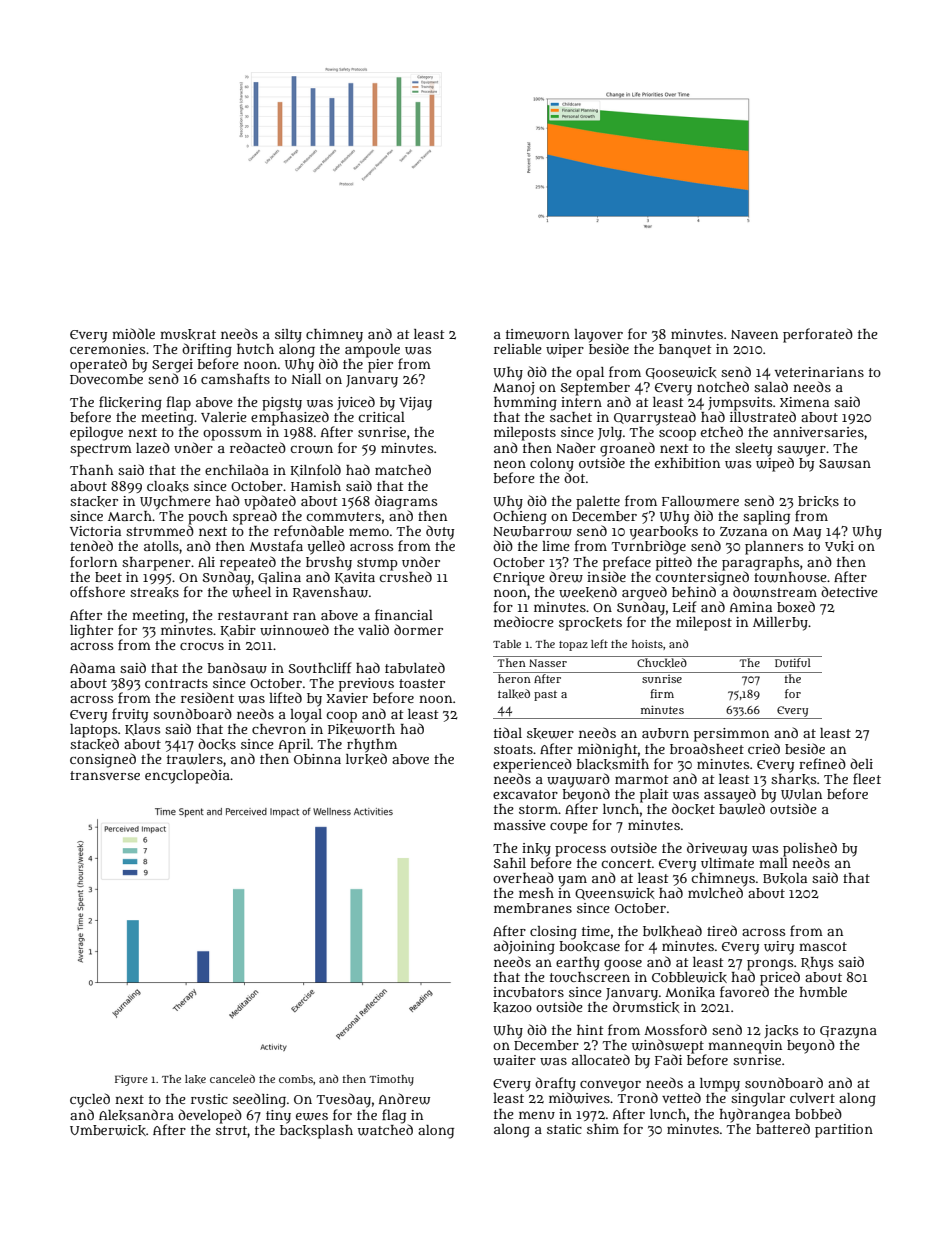  I want to click on opal, so click(590, 374).
